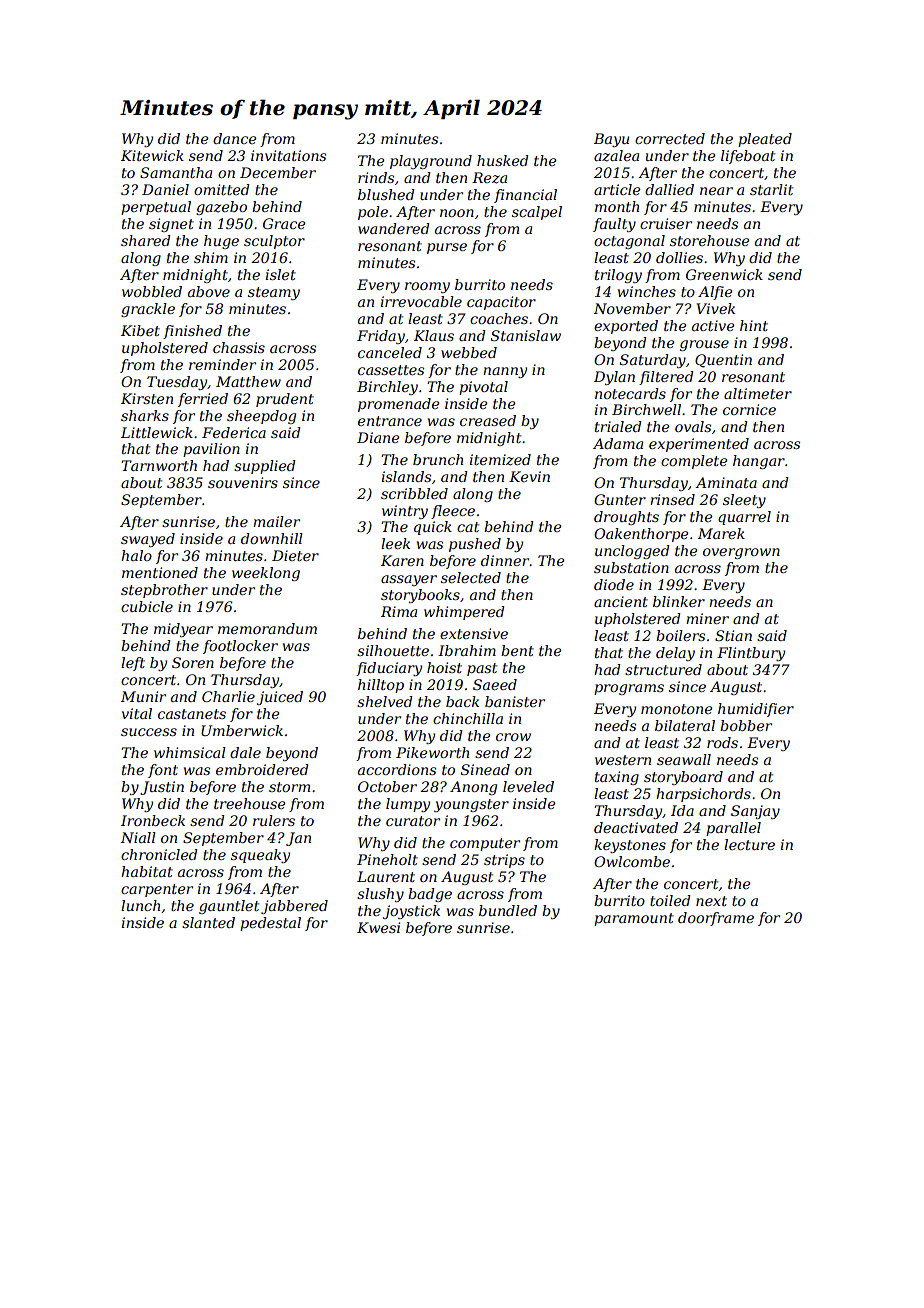 This image has height=1308, width=924. What do you see at coordinates (427, 287) in the image?
I see `roomy` at bounding box center [427, 287].
